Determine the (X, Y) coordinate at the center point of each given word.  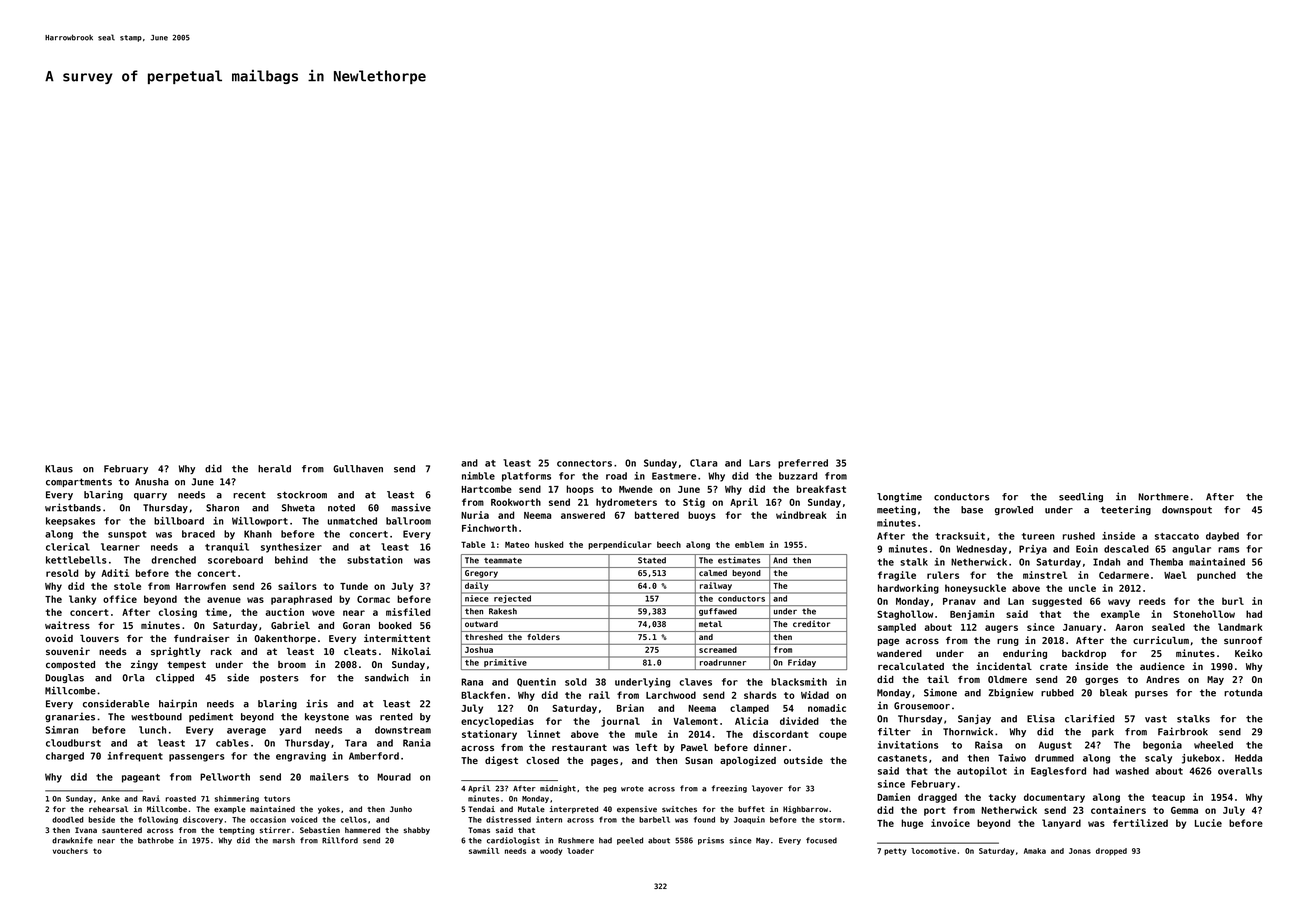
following (158, 820)
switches (679, 809)
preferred (803, 464)
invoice (950, 823)
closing (178, 613)
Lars (759, 463)
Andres (1162, 679)
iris (317, 703)
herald (274, 469)
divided (799, 721)
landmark (1240, 627)
